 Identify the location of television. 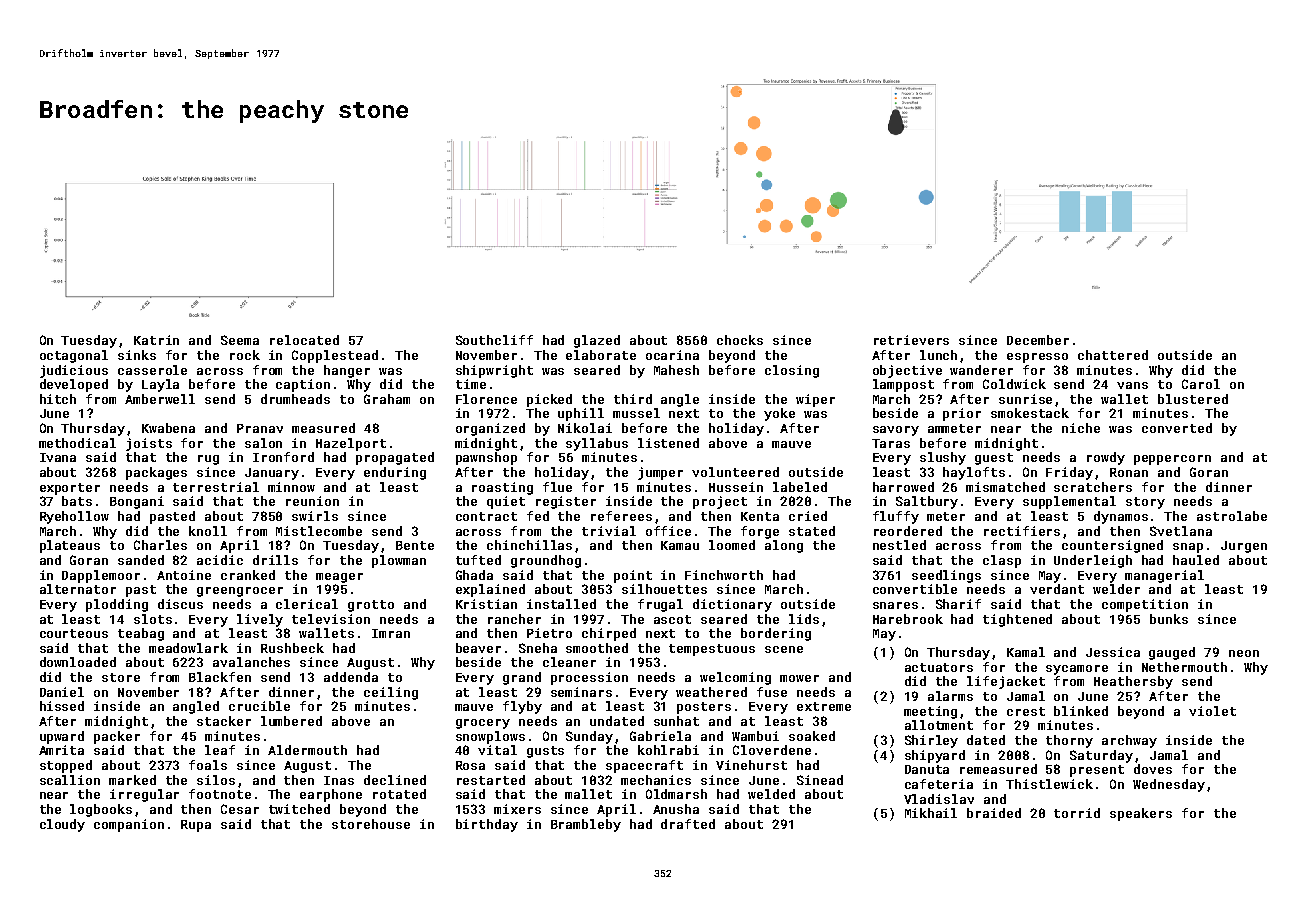
(331, 619).
